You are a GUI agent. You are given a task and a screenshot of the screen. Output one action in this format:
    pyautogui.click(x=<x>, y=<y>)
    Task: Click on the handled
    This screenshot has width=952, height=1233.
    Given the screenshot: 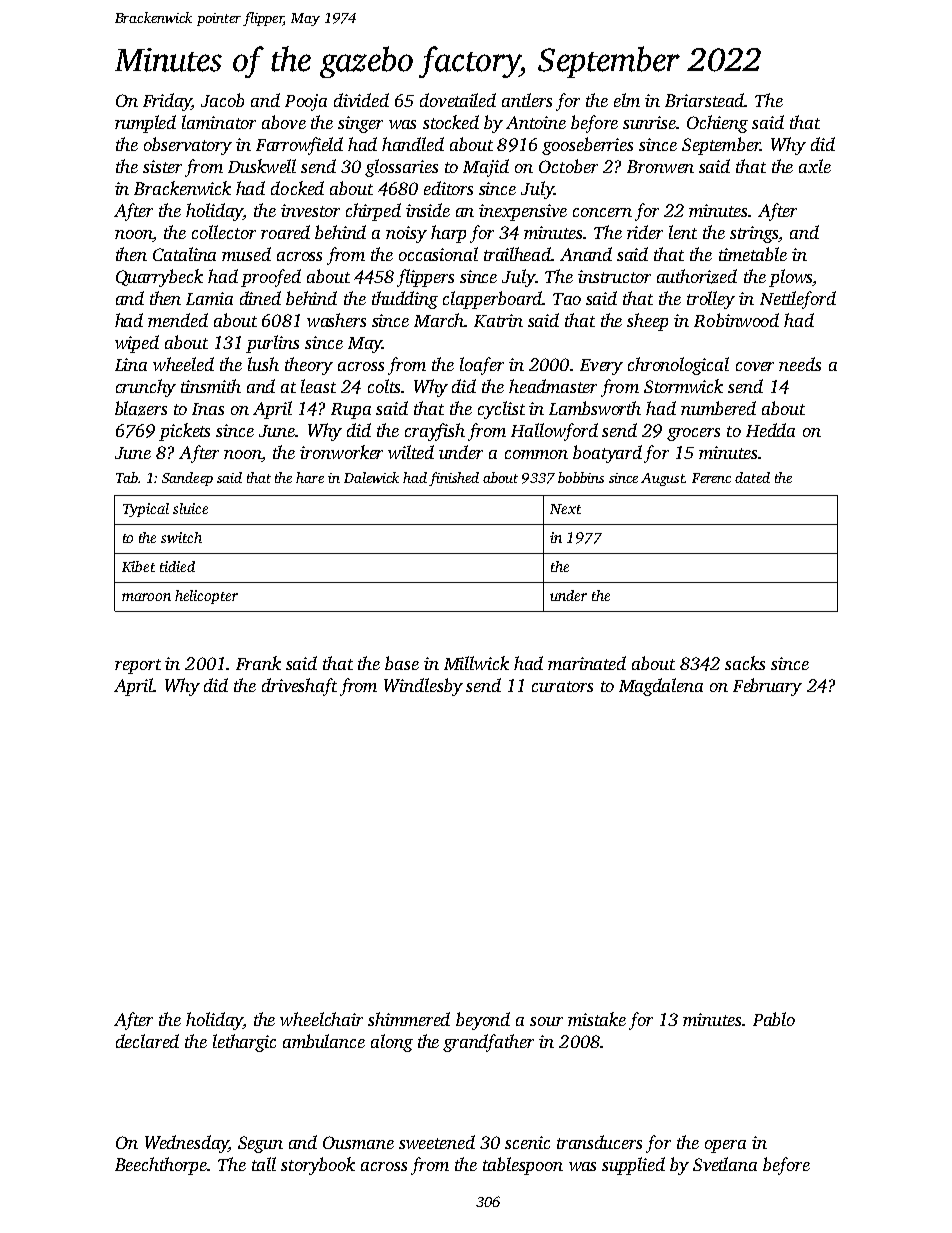 What is the action you would take?
    pyautogui.click(x=413, y=144)
